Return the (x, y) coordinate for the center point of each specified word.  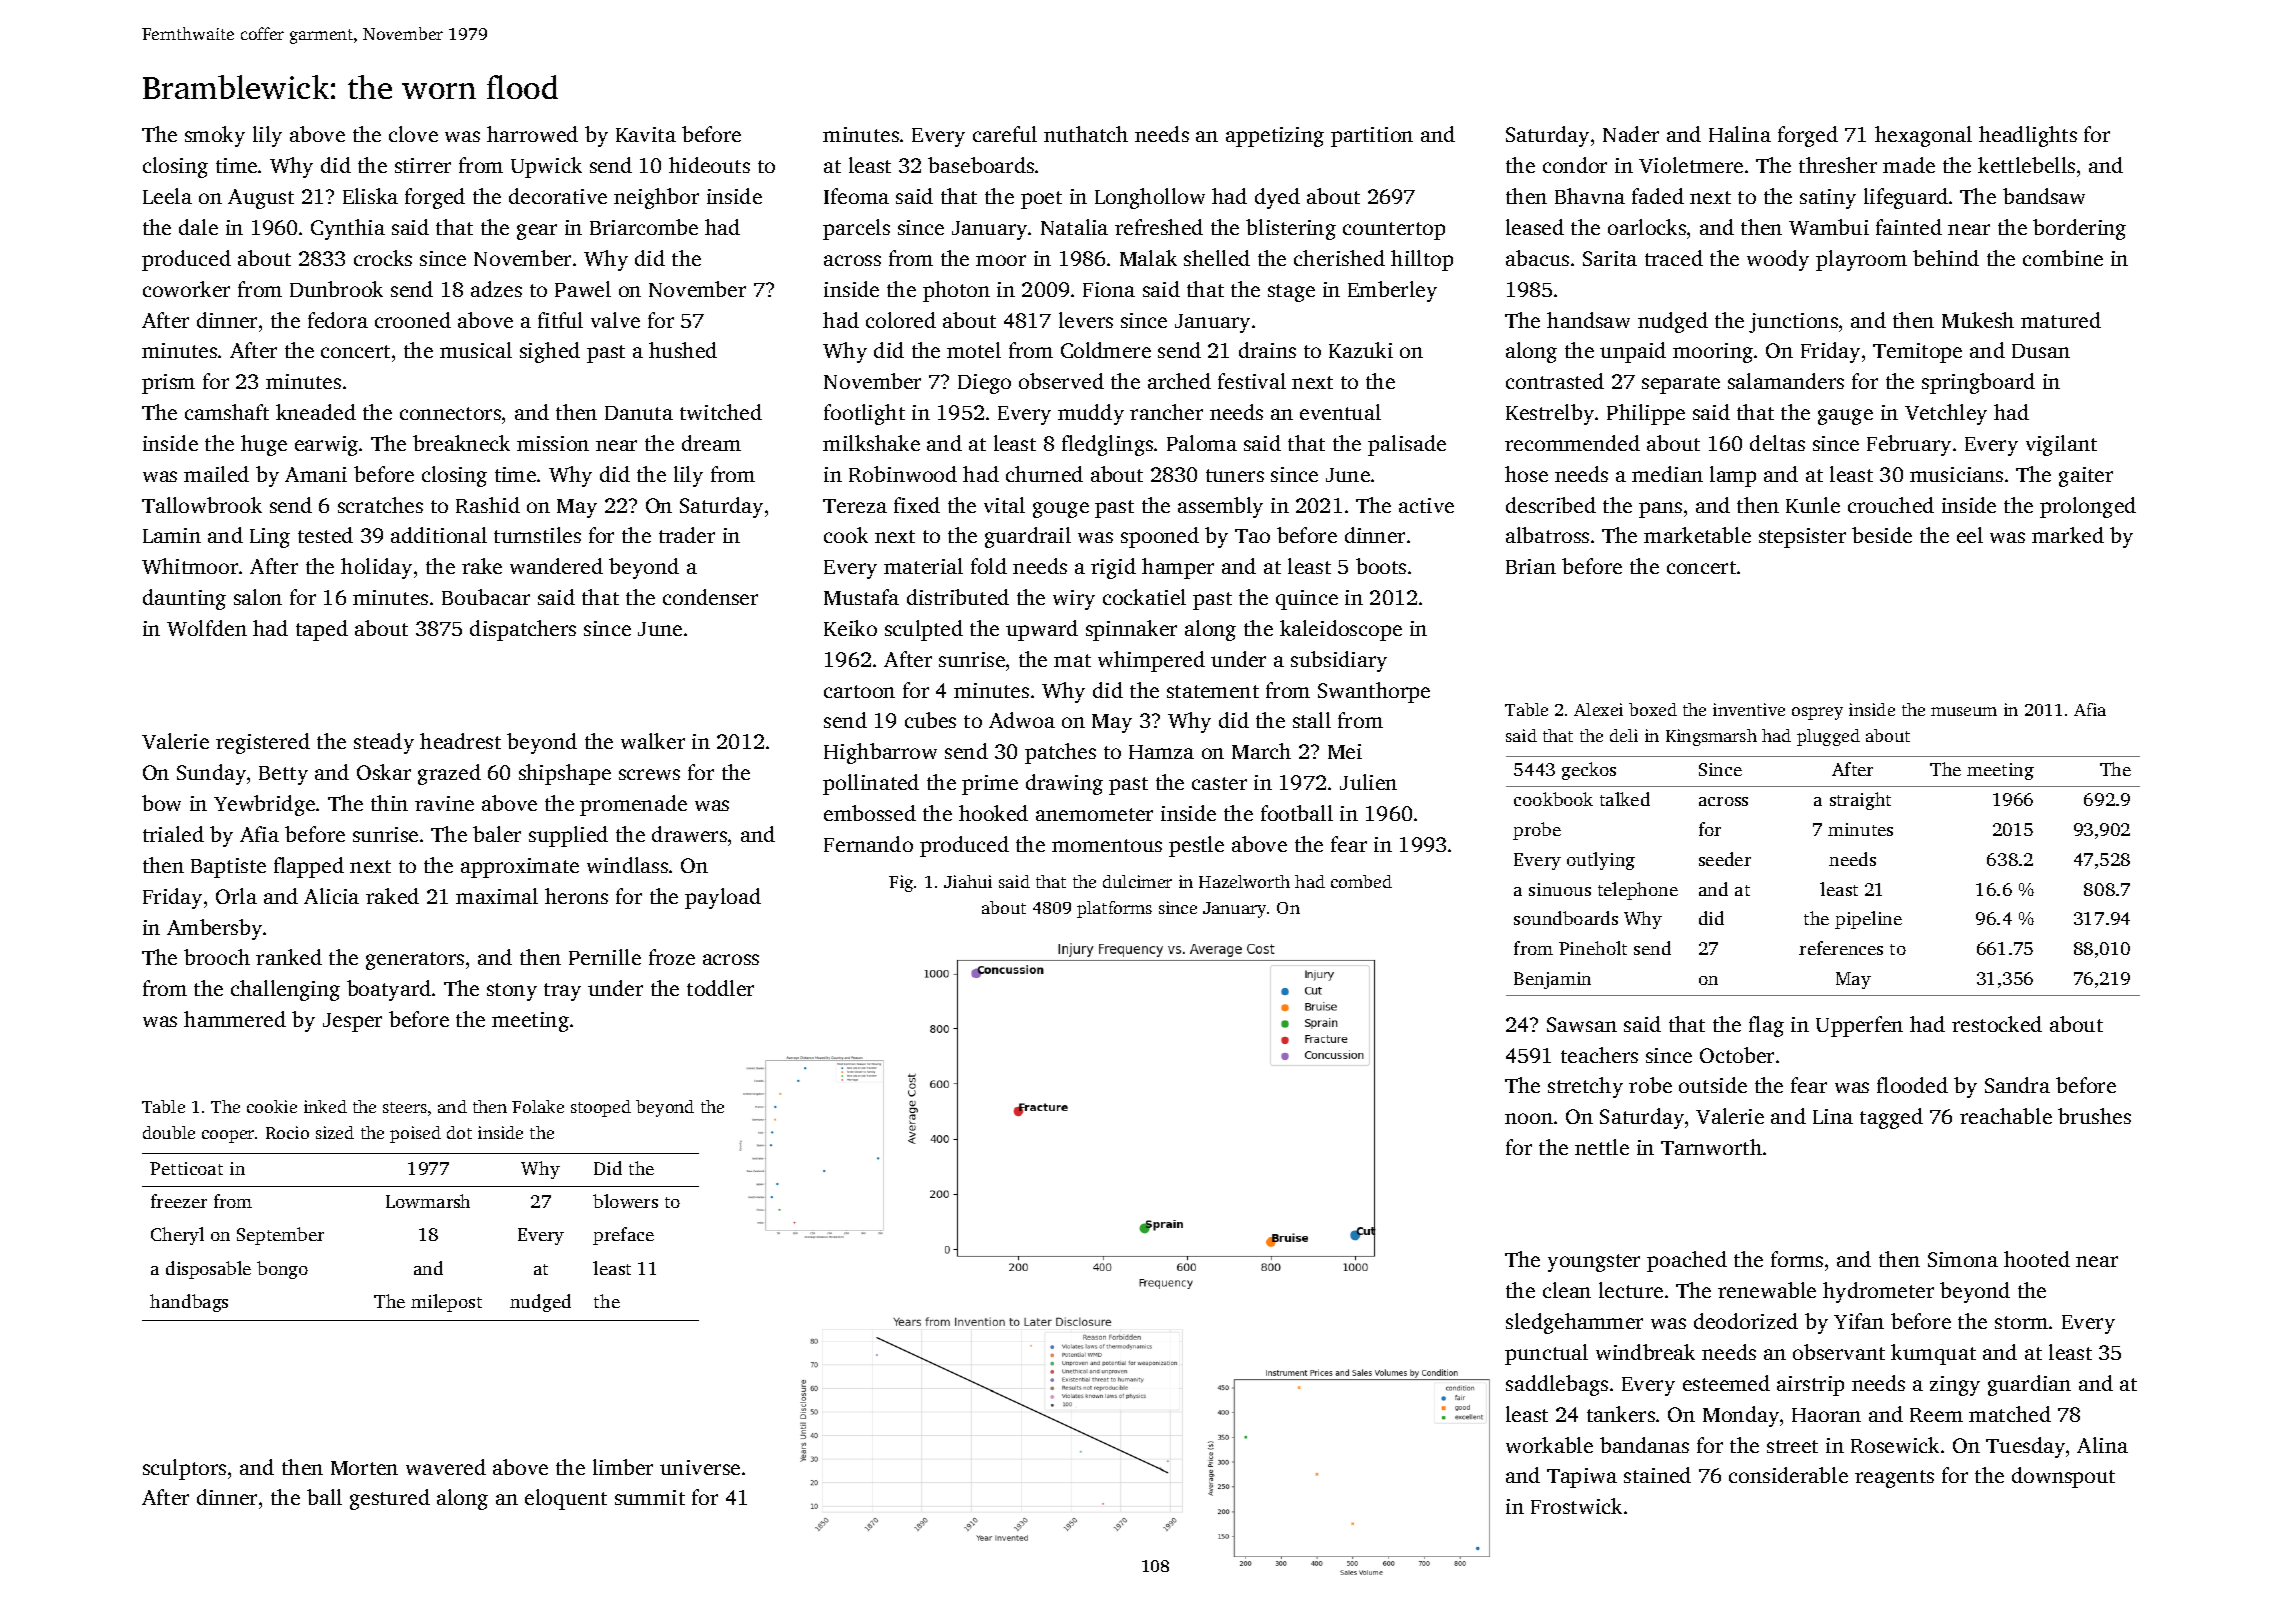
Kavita (646, 134)
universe (700, 1467)
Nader (1631, 134)
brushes (2094, 1116)
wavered (446, 1467)
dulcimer (1137, 881)
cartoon (859, 691)
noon (1529, 1118)
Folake (538, 1106)
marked (2068, 535)
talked (1625, 799)
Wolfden (207, 628)
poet (1041, 200)
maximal (497, 896)
